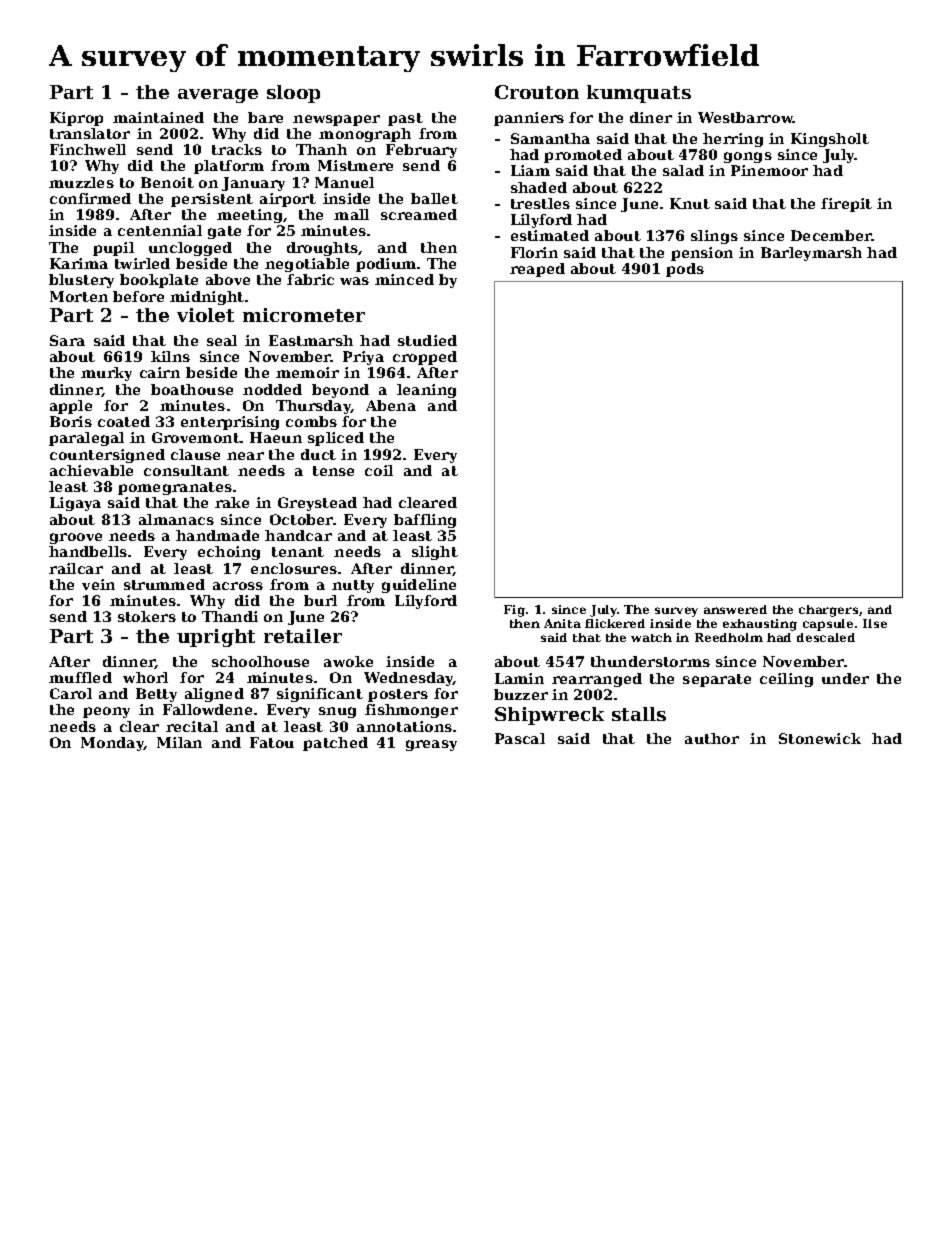 The height and width of the screenshot is (1233, 952). What do you see at coordinates (218, 96) in the screenshot?
I see `average` at bounding box center [218, 96].
